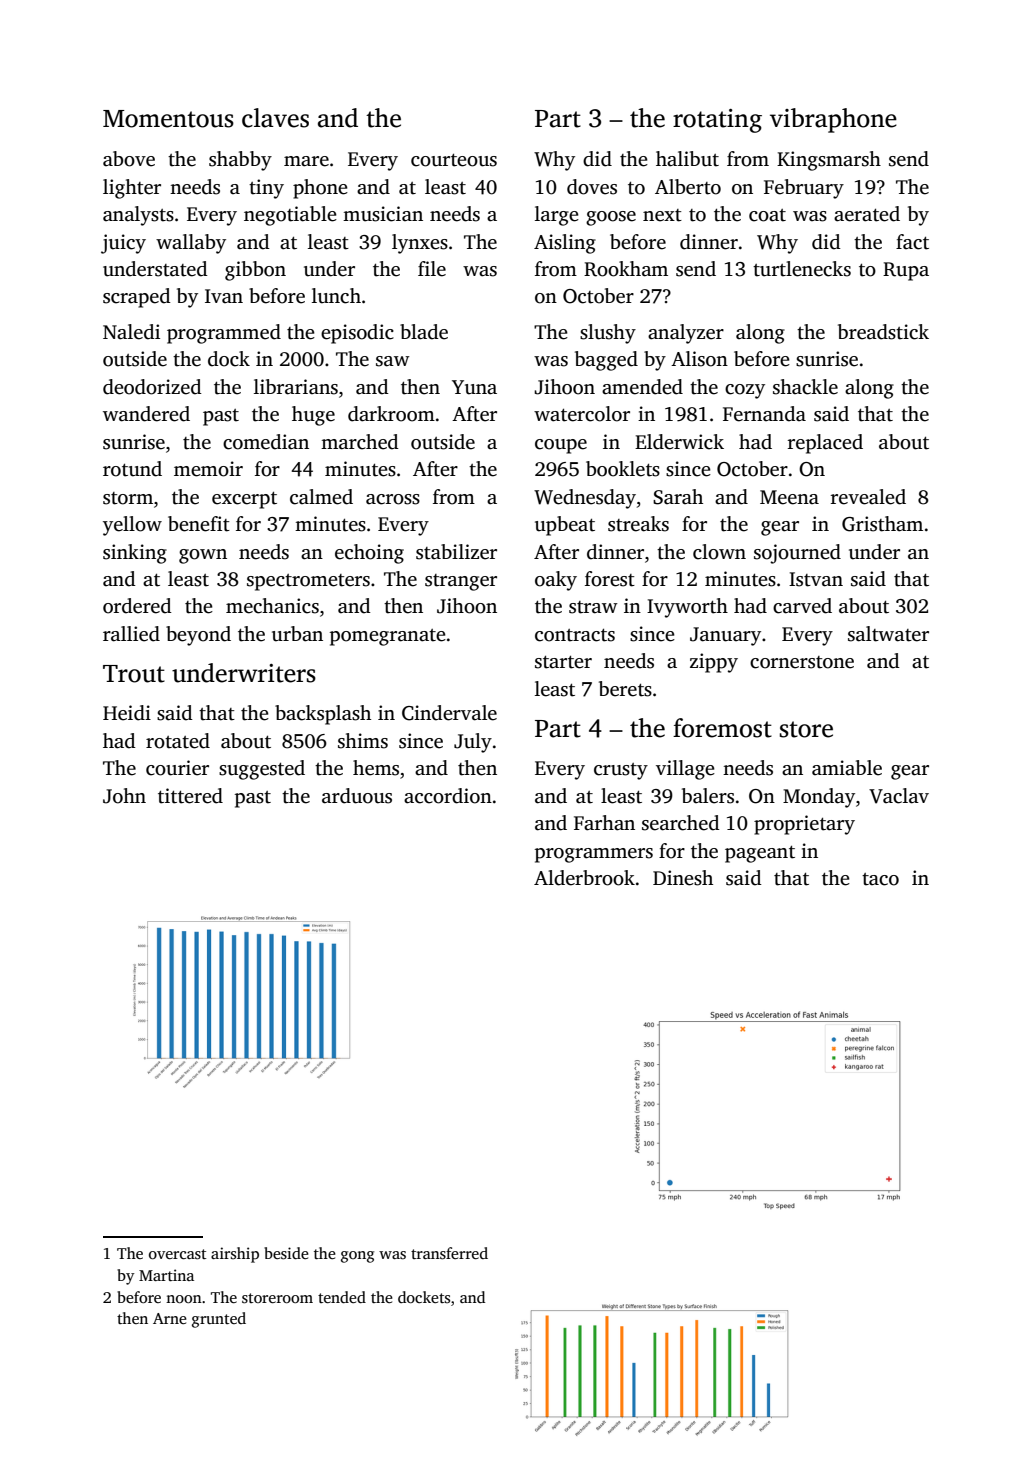 This page has height=1466, width=1032. Describe the element at coordinates (191, 244) in the page. I see `wallaby` at that location.
